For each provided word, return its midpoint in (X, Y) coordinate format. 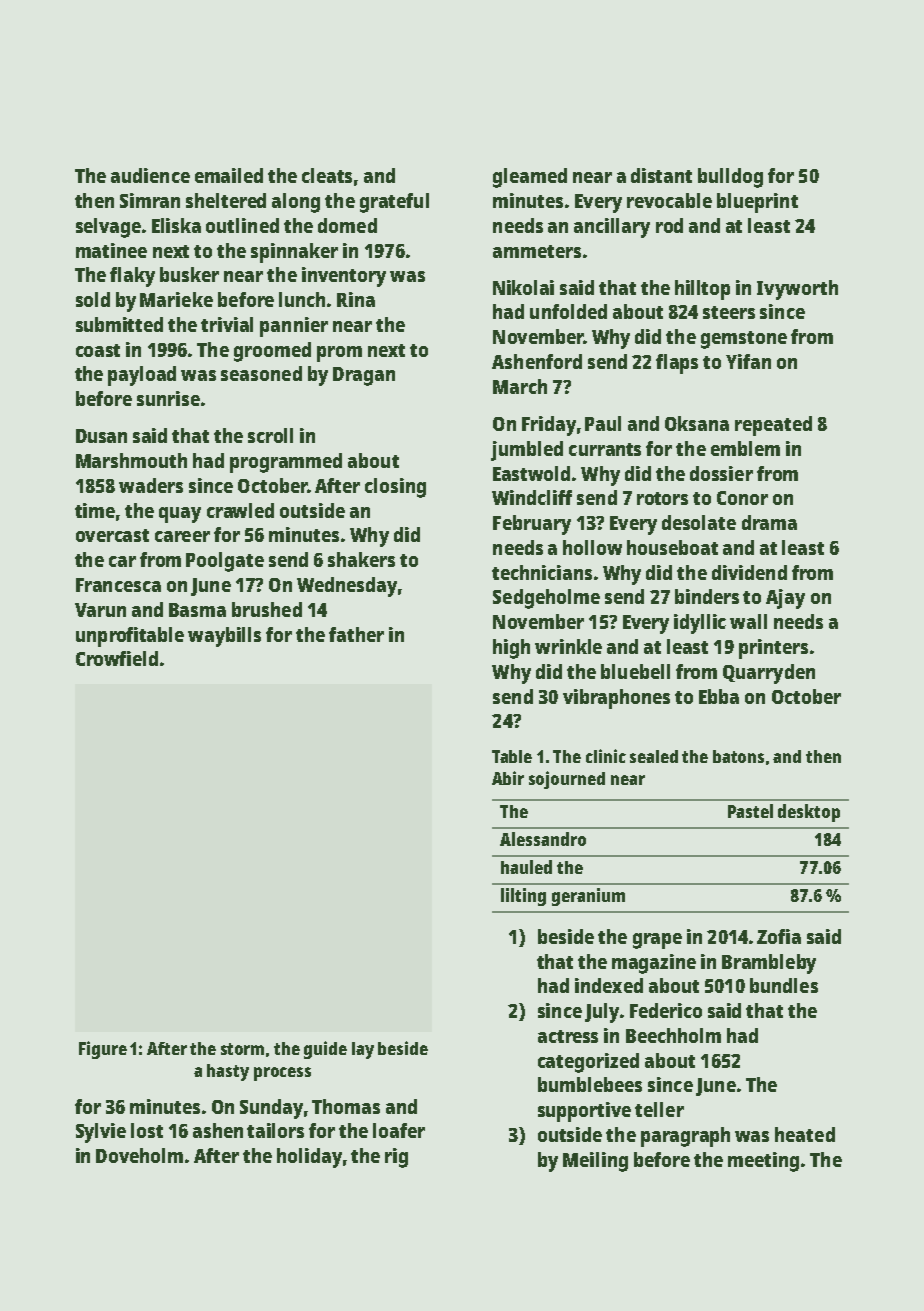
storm (242, 1049)
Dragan (364, 376)
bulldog (730, 178)
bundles (784, 985)
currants (605, 449)
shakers (361, 559)
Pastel (750, 811)
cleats (327, 175)
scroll (270, 435)
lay (363, 1050)
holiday (309, 1158)
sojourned (567, 780)
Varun (100, 610)
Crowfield (117, 658)
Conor (742, 498)
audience (150, 175)
